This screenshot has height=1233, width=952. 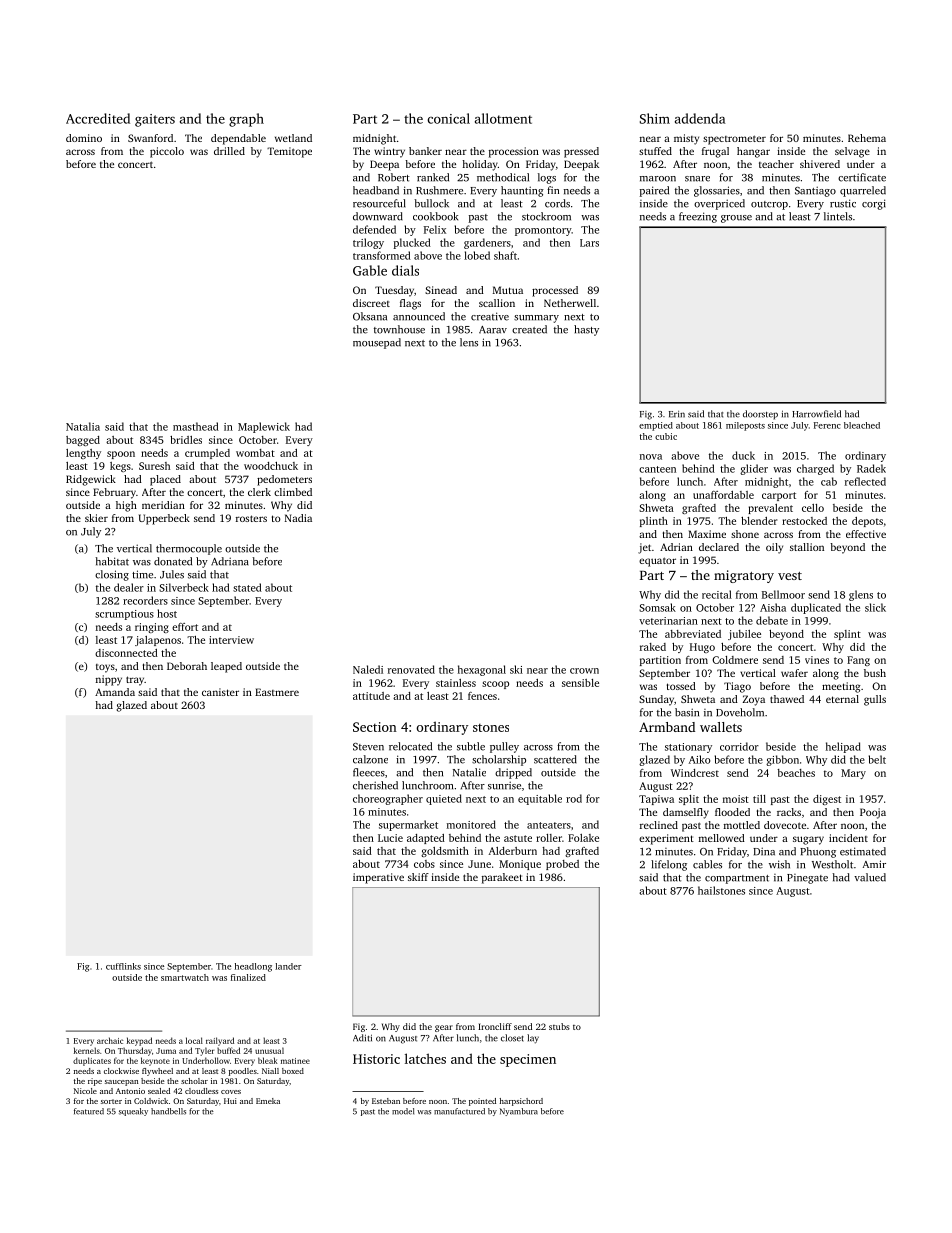 I want to click on dependable, so click(x=238, y=139).
